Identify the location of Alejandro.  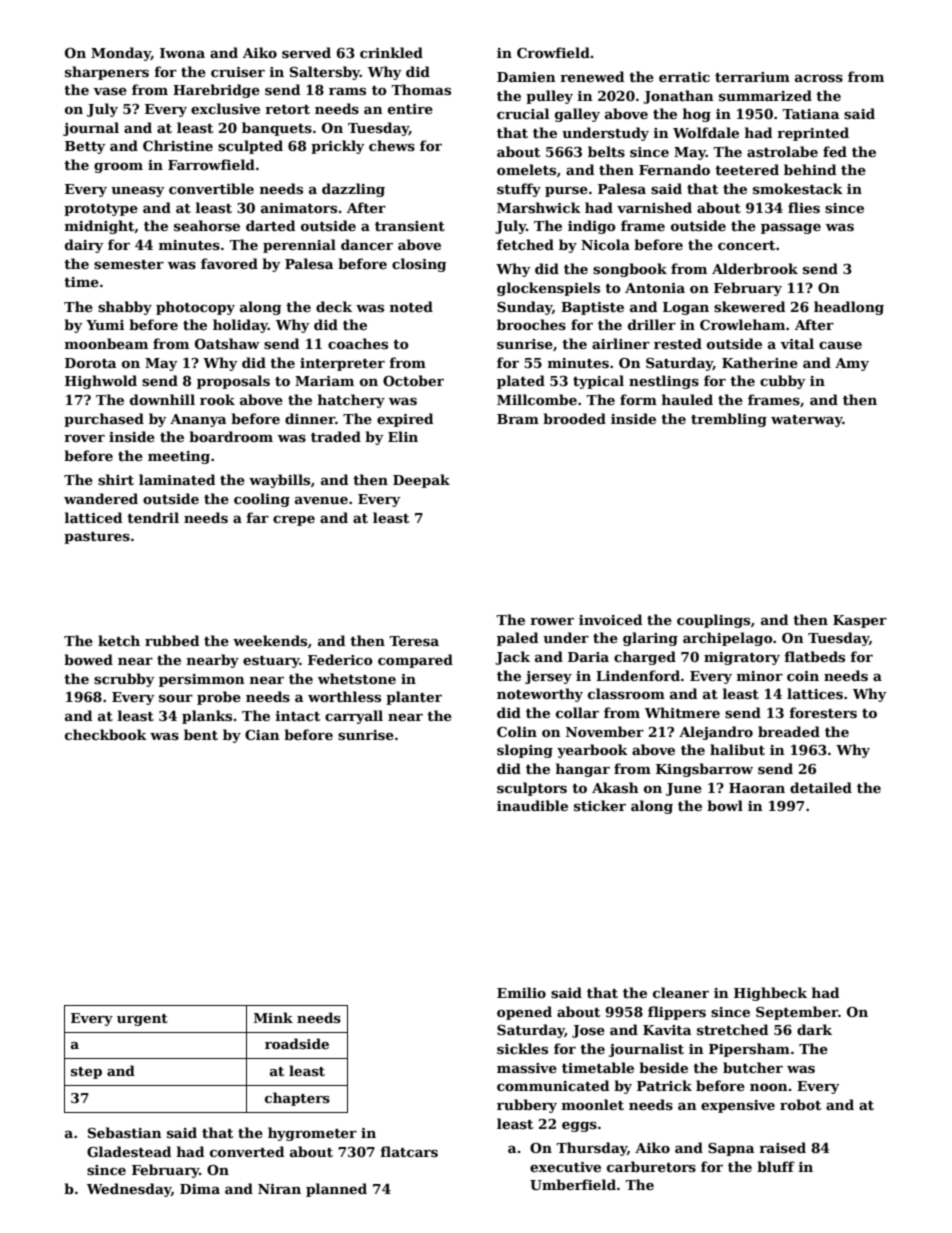
(716, 733).
